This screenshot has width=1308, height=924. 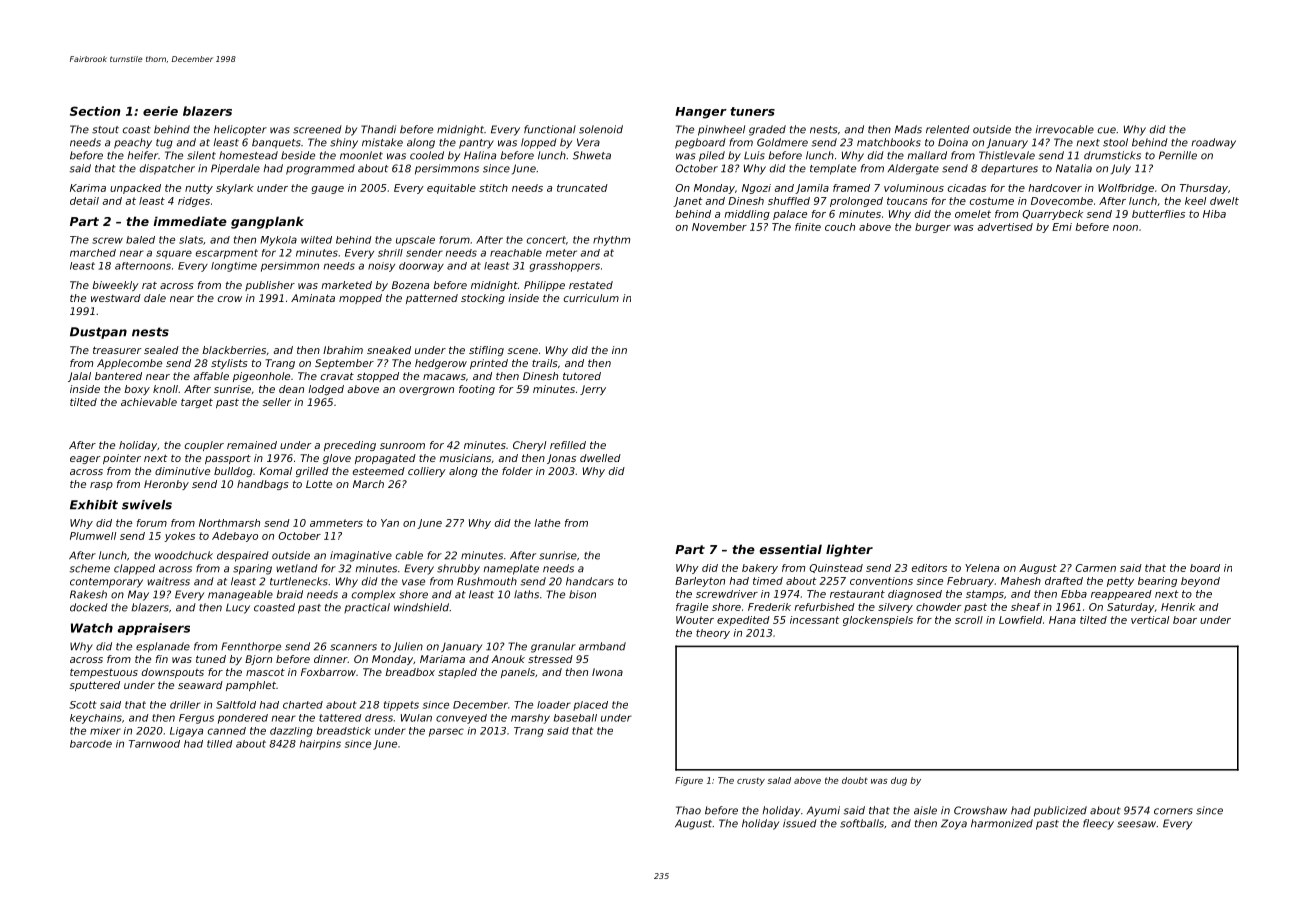 I want to click on knoll, so click(x=165, y=389).
